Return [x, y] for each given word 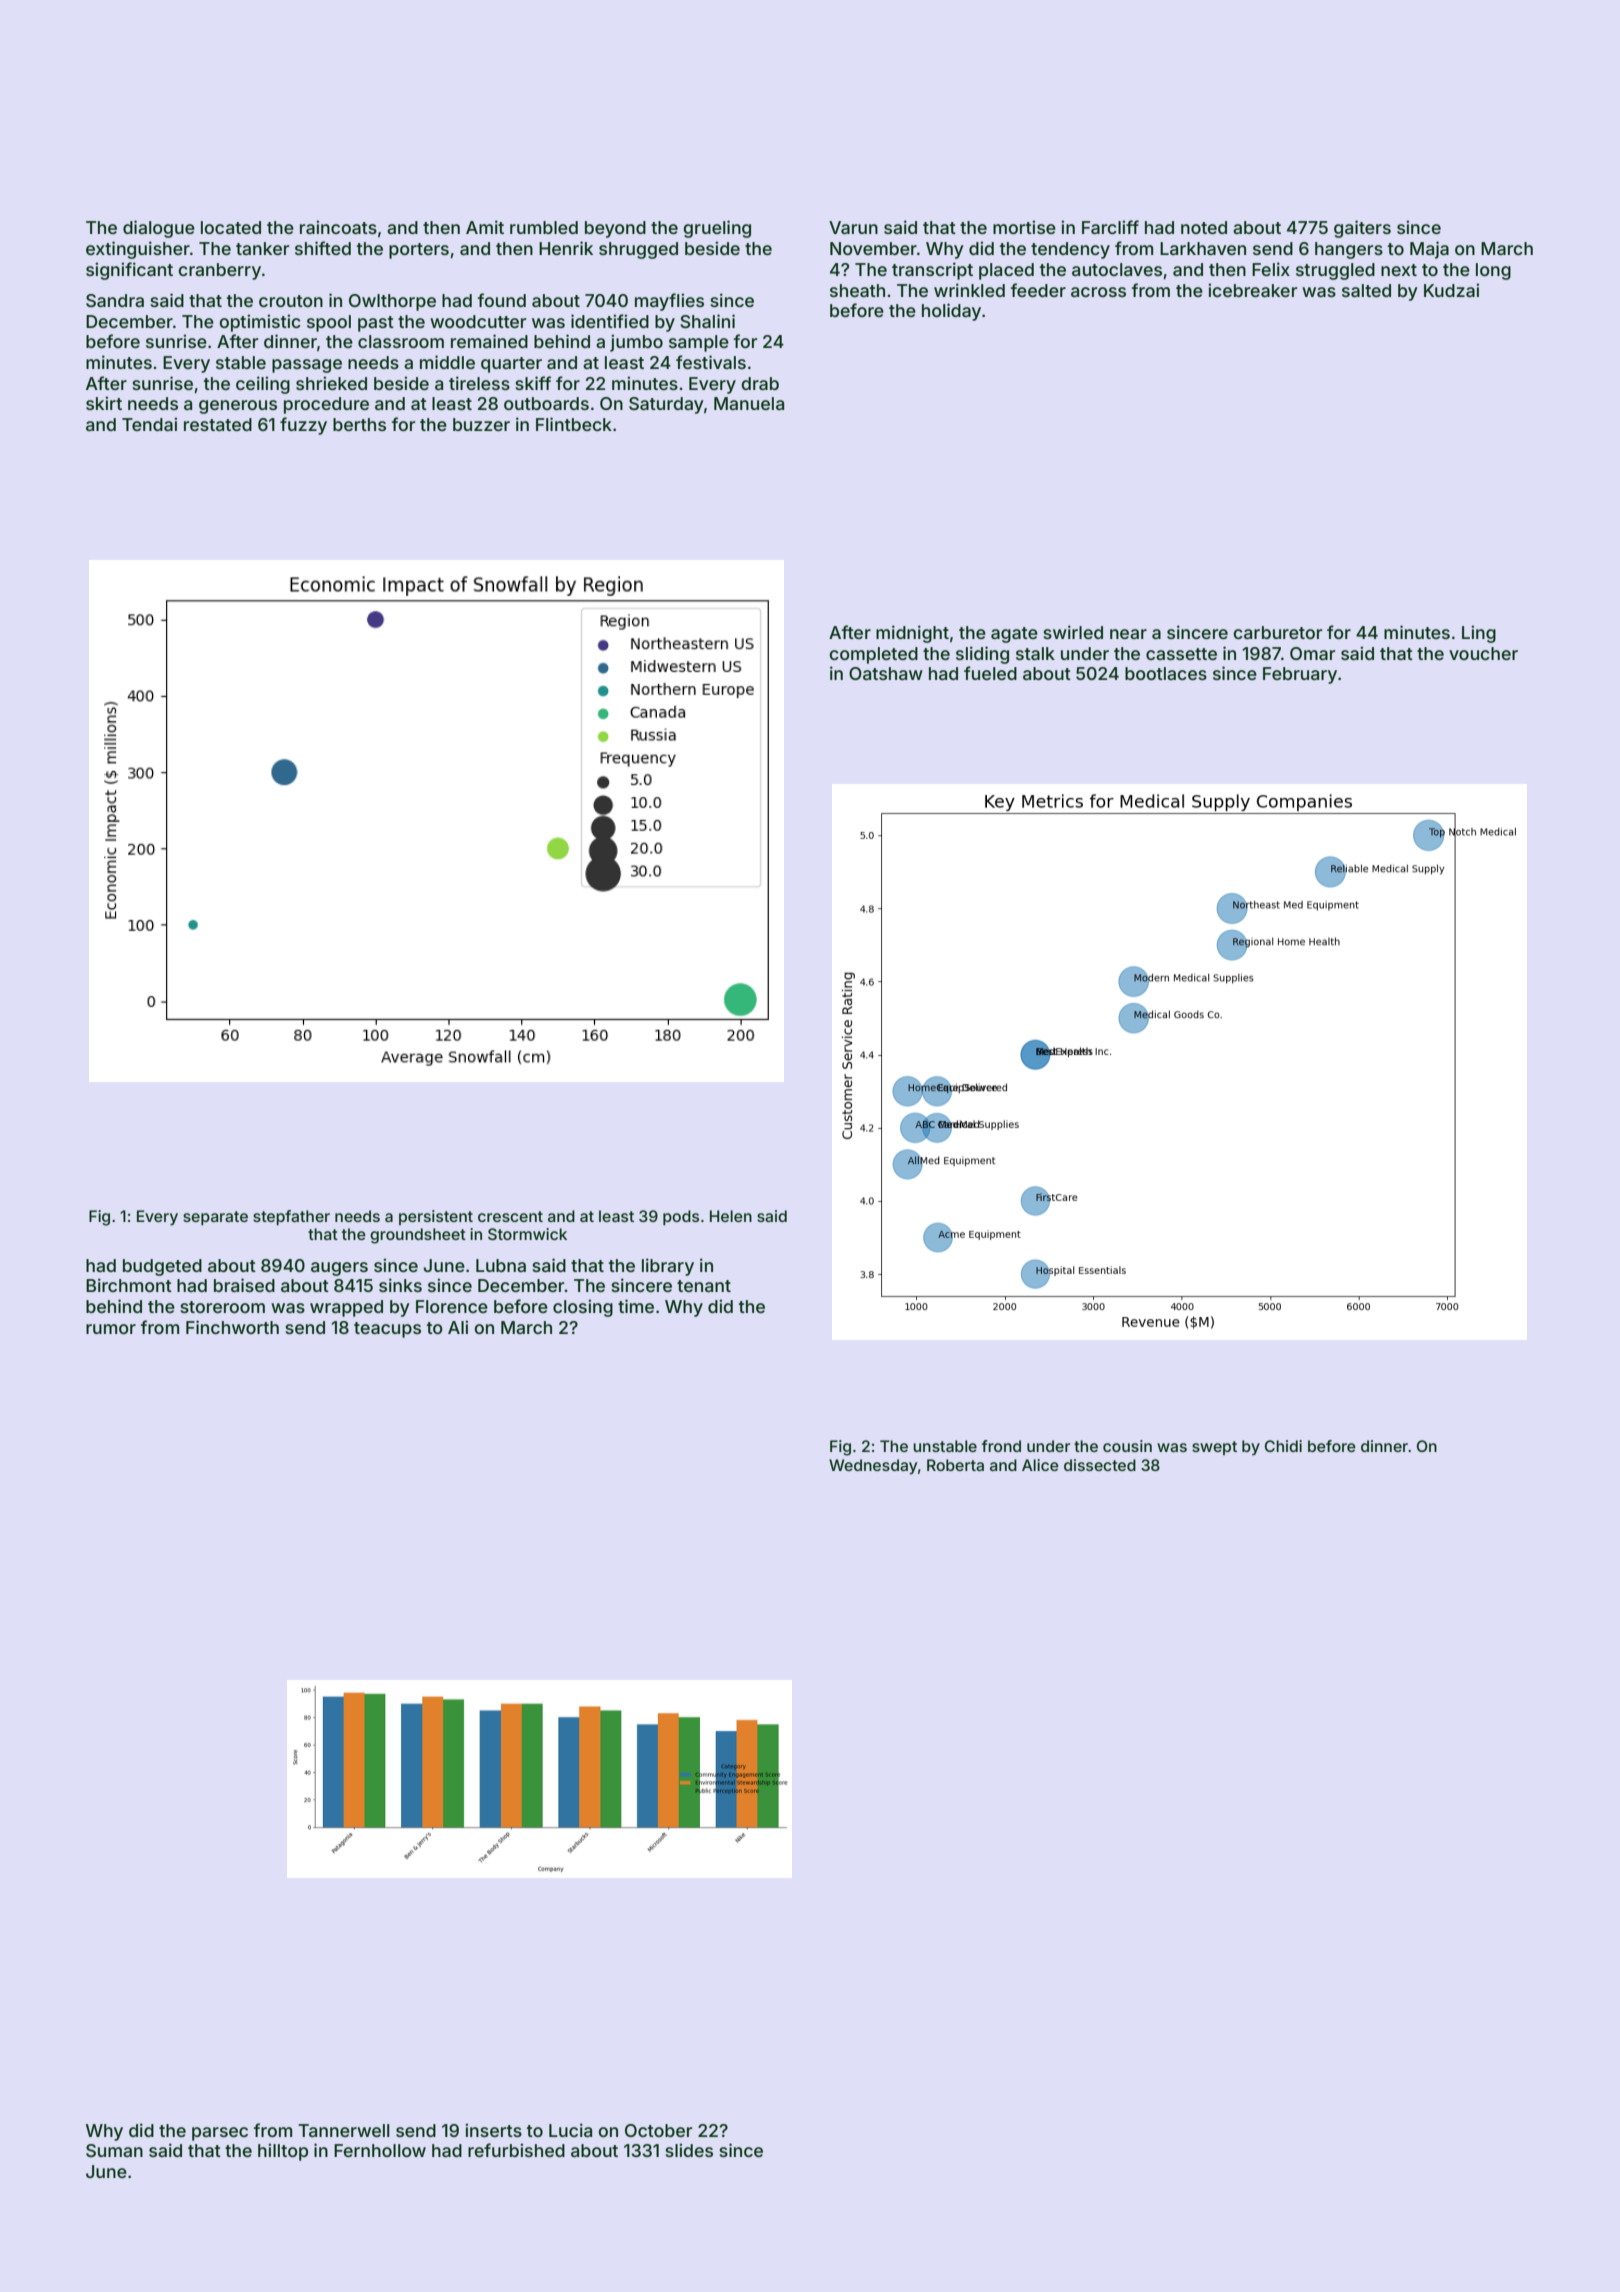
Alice [1040, 1465]
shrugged [638, 250]
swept [1214, 1448]
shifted [323, 248]
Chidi [1283, 1446]
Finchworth [232, 1327]
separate [215, 1218]
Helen [731, 1216]
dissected [1100, 1465]
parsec [220, 2134]
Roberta [955, 1465]
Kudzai [1451, 290]
